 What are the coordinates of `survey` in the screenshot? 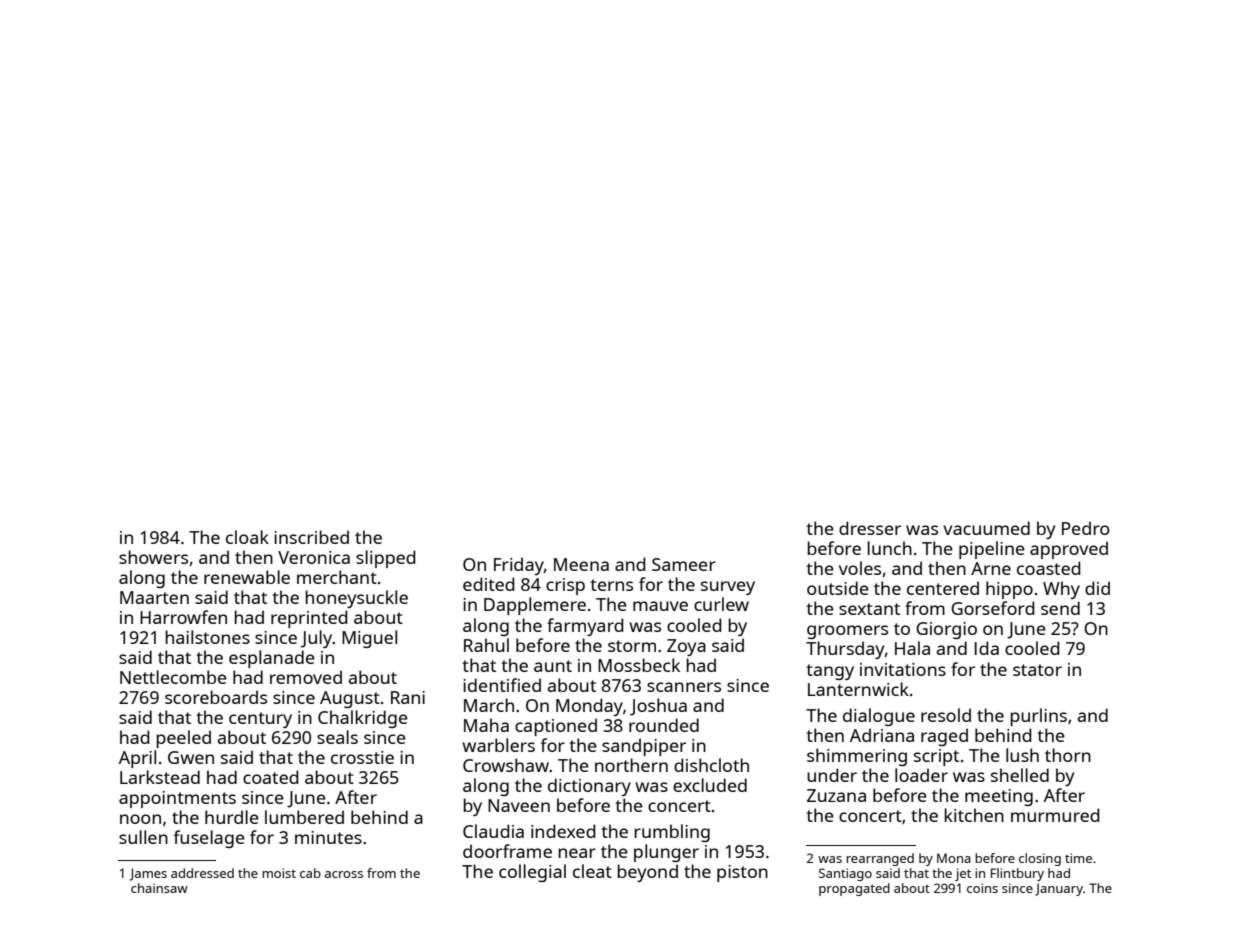 It's located at (728, 588).
